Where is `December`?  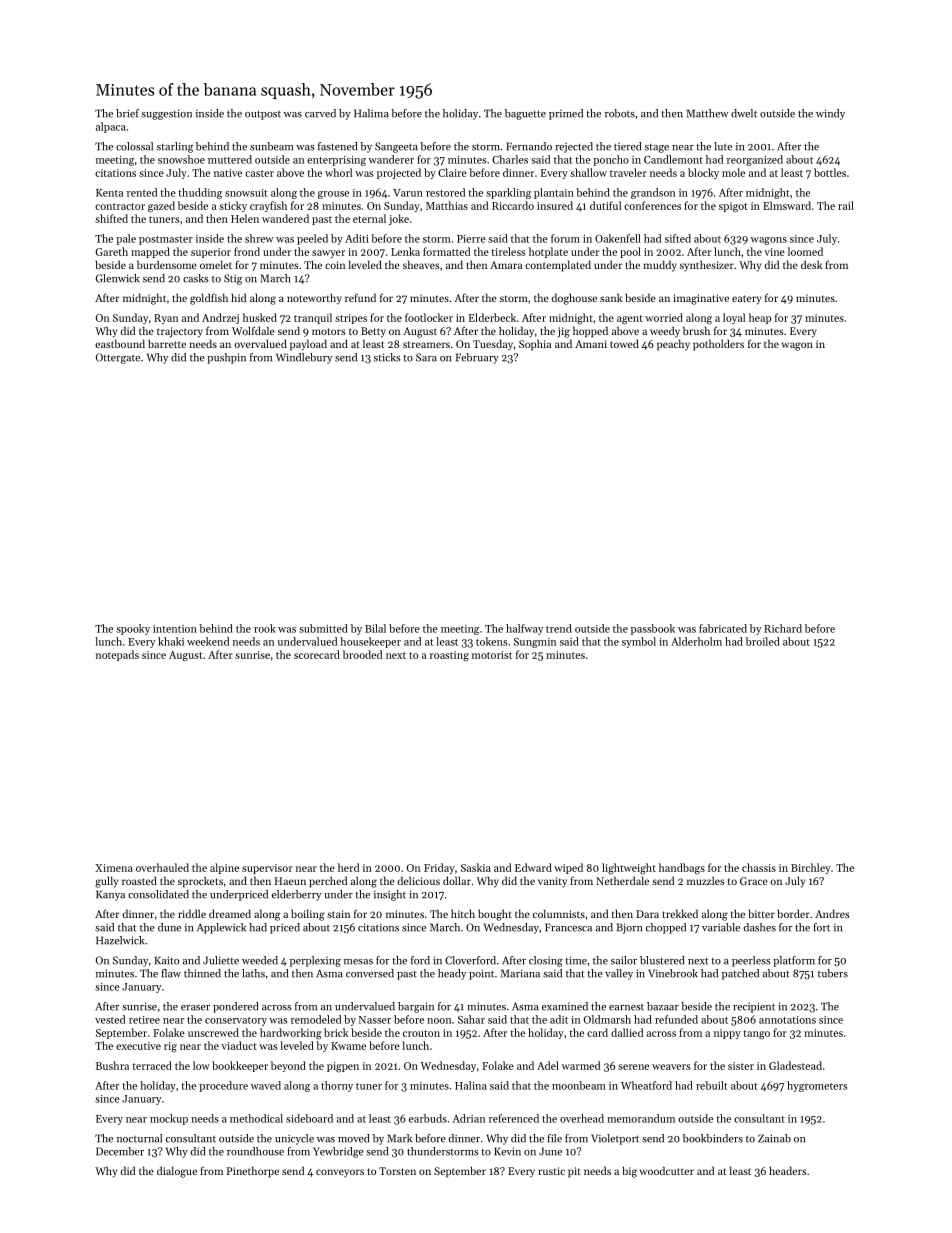 December is located at coordinates (120, 1151).
